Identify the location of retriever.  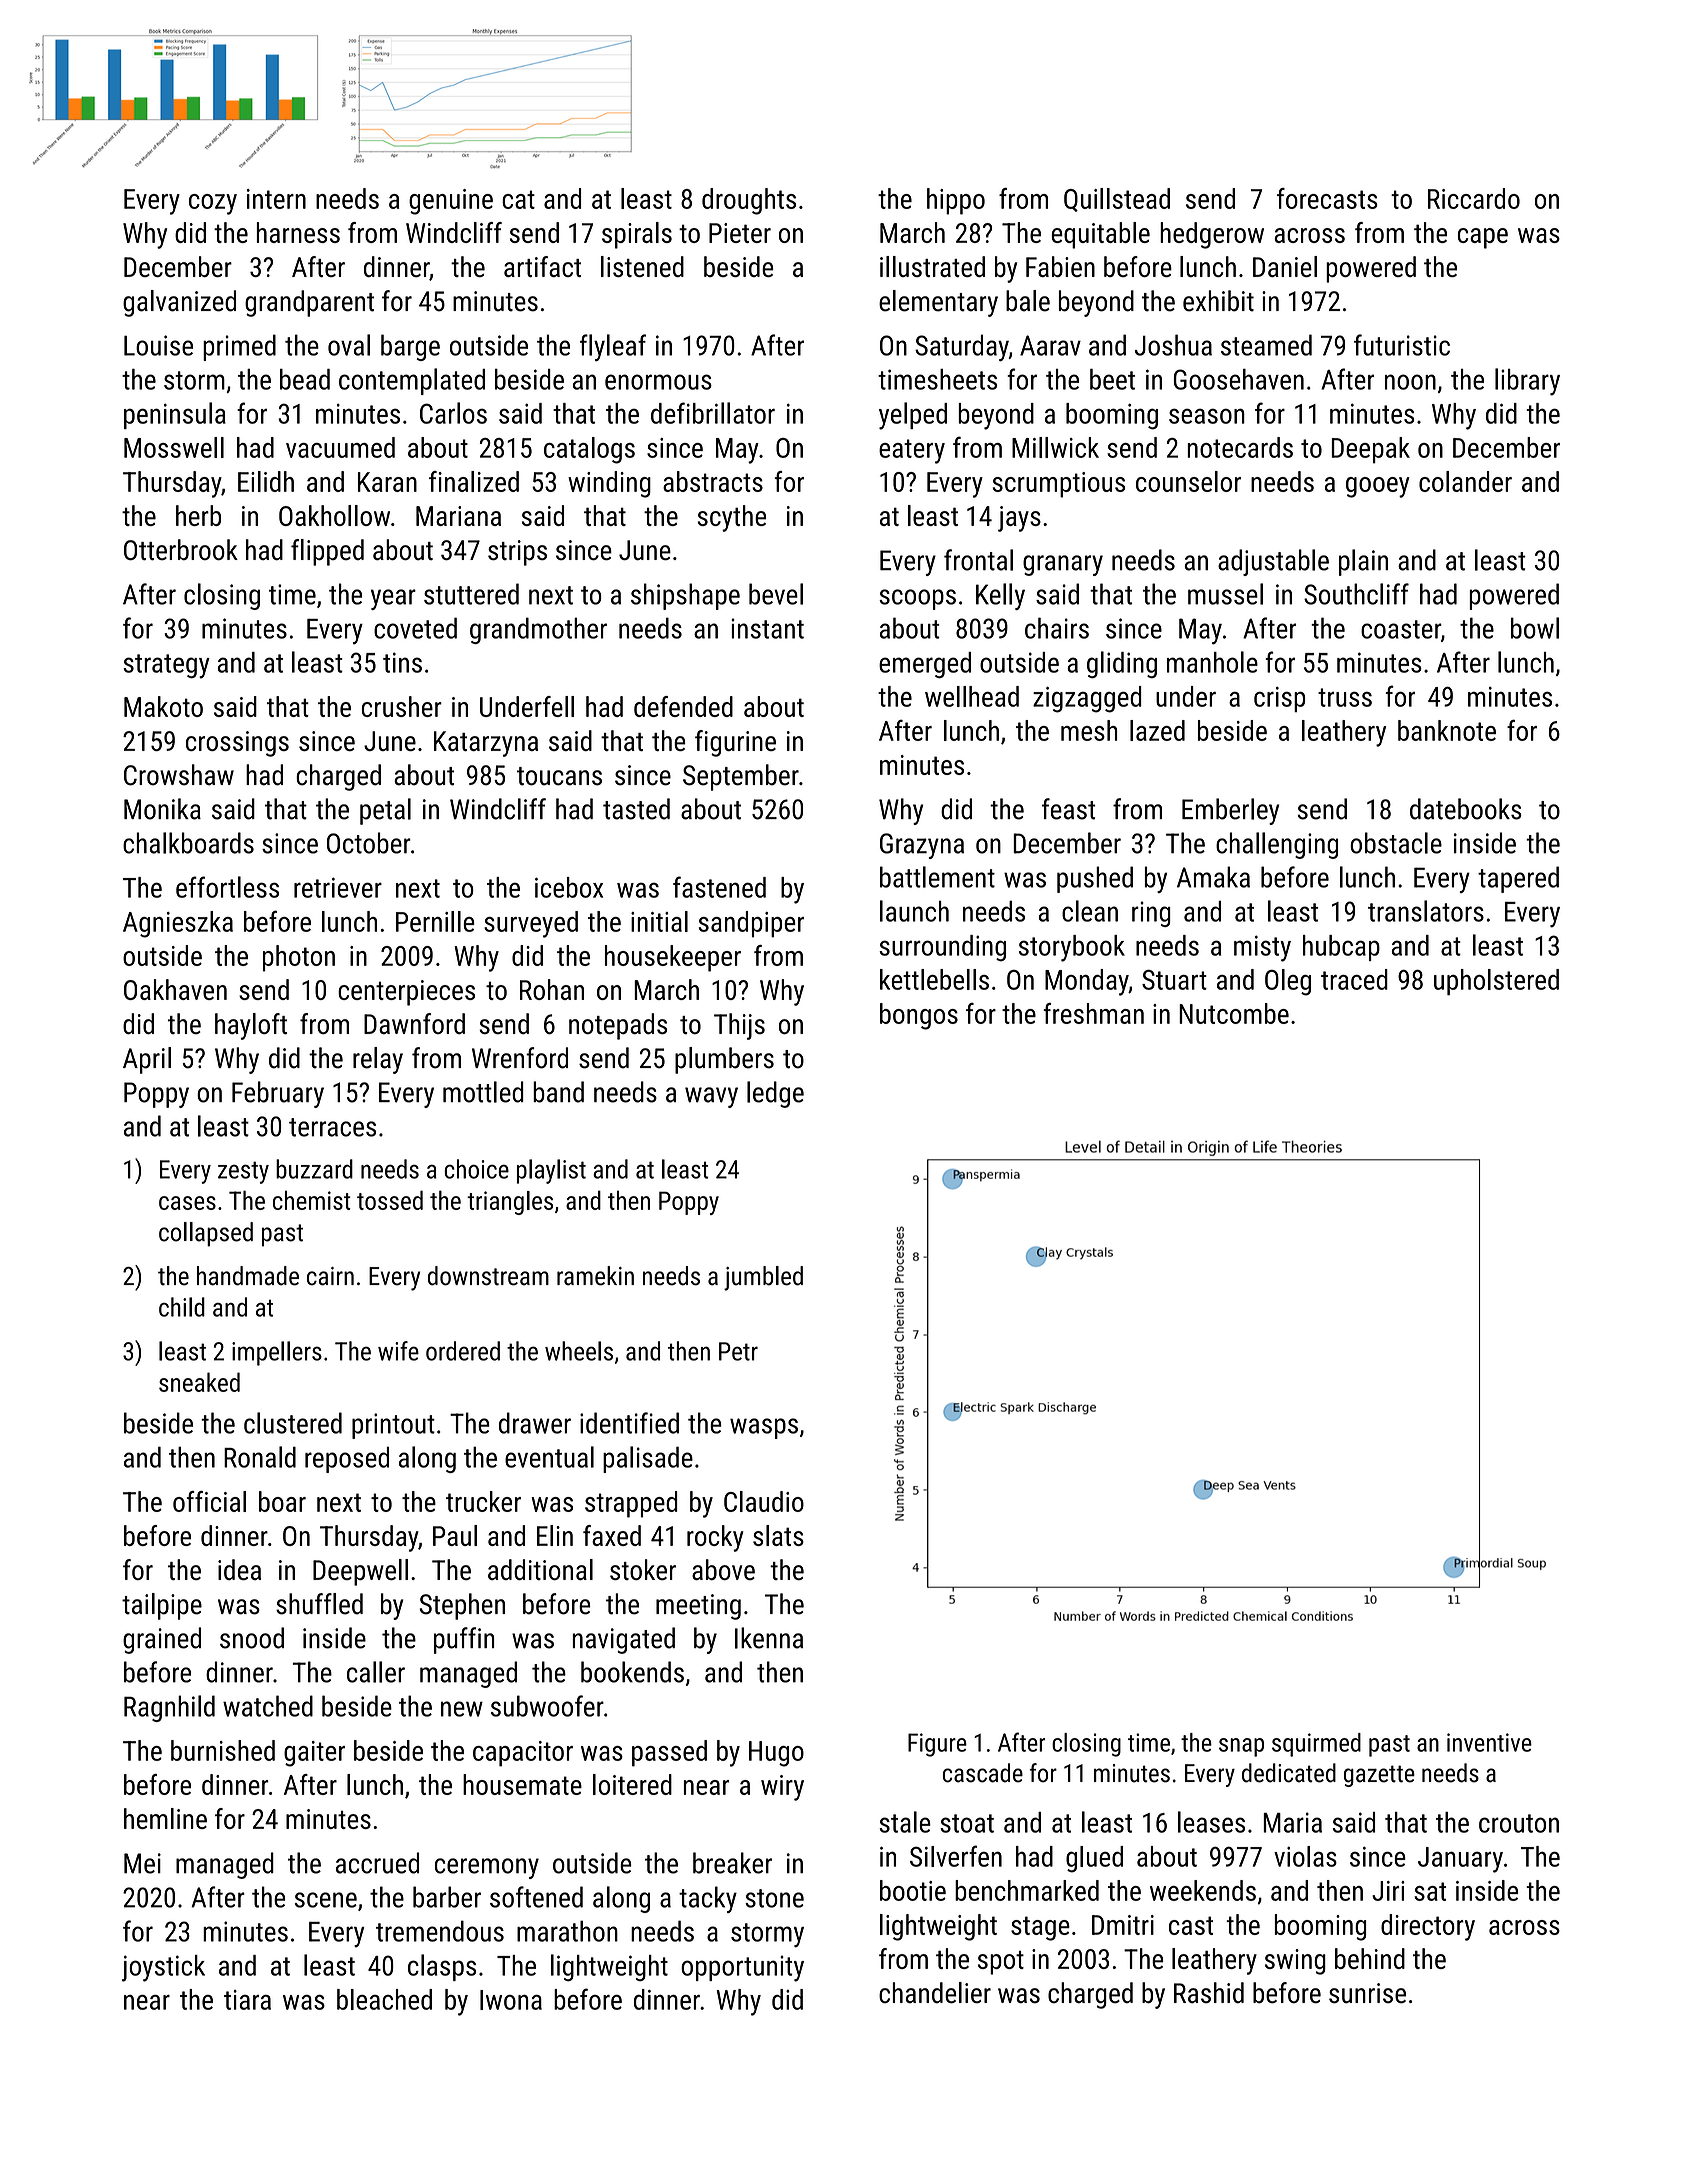
(338, 887).
